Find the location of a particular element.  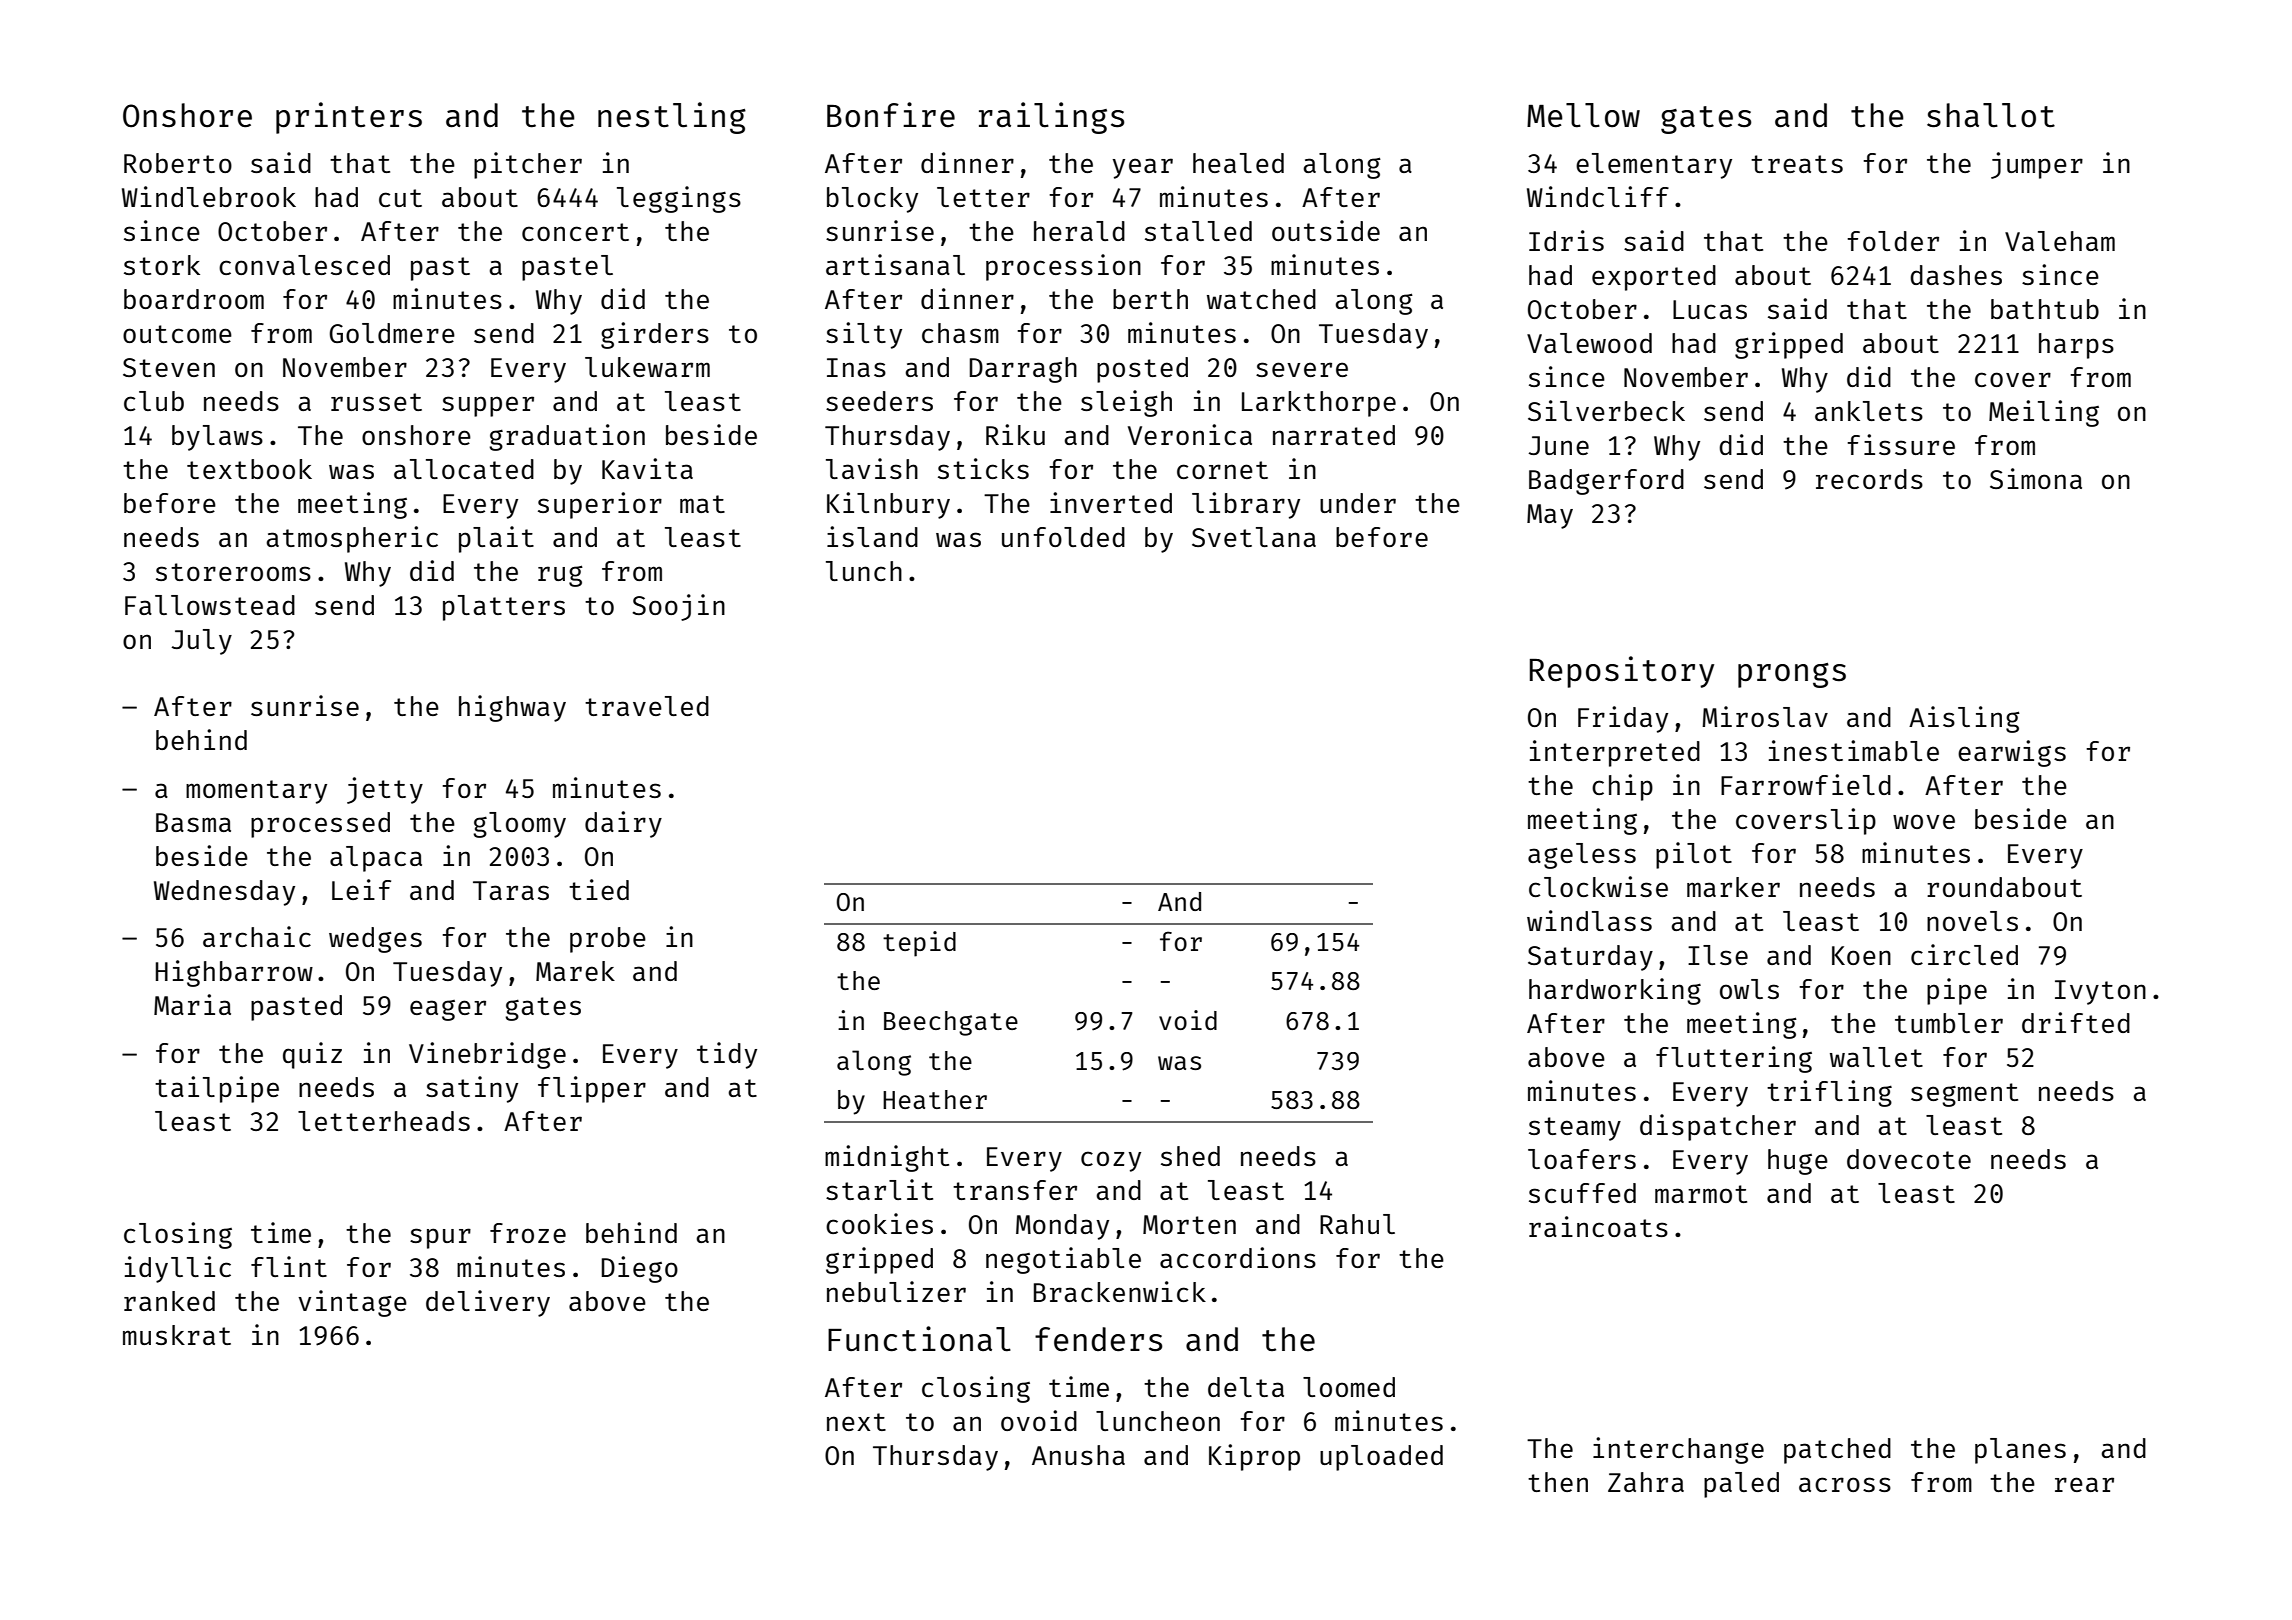

traveled is located at coordinates (647, 706).
